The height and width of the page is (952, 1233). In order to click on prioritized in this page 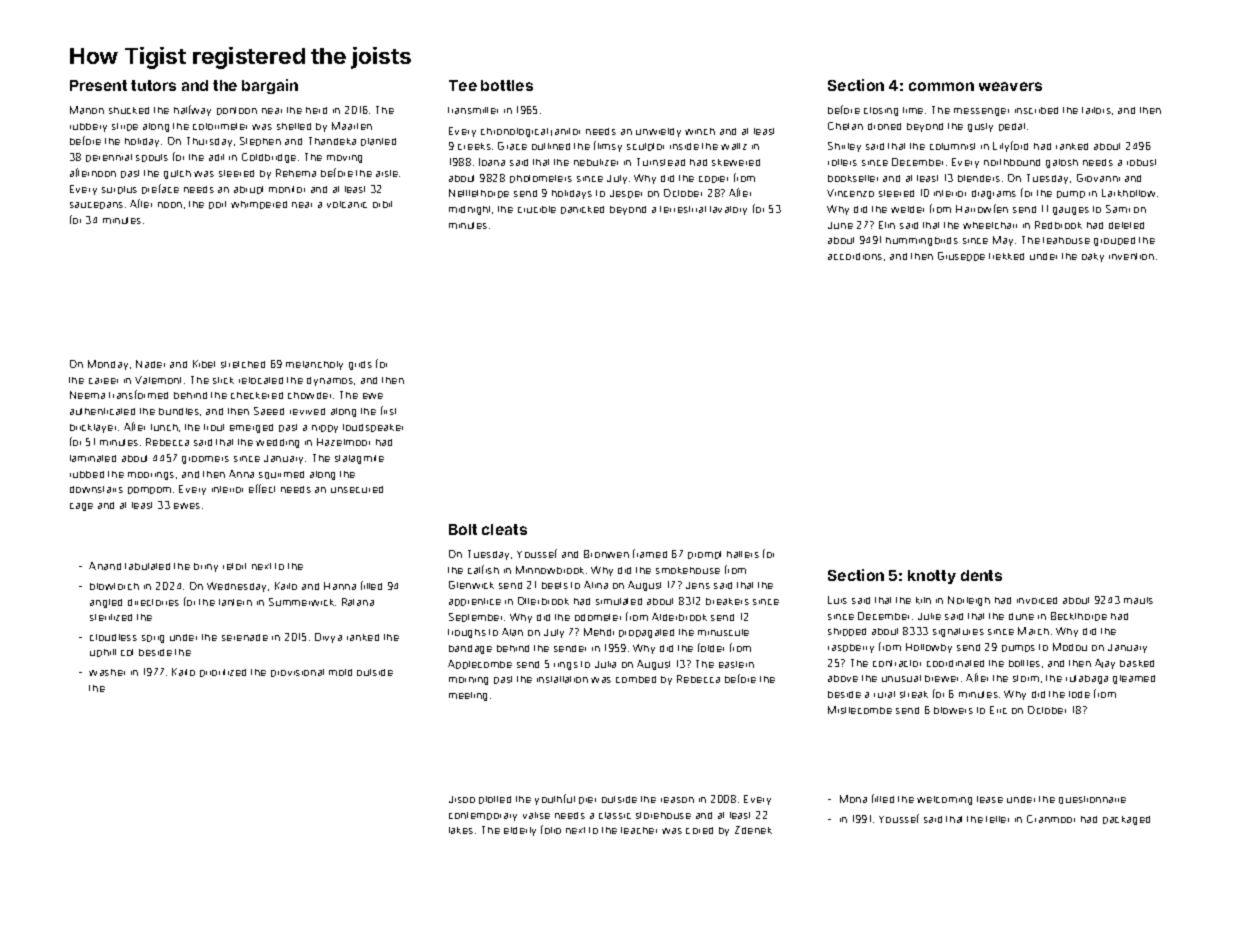, I will do `click(223, 673)`.
